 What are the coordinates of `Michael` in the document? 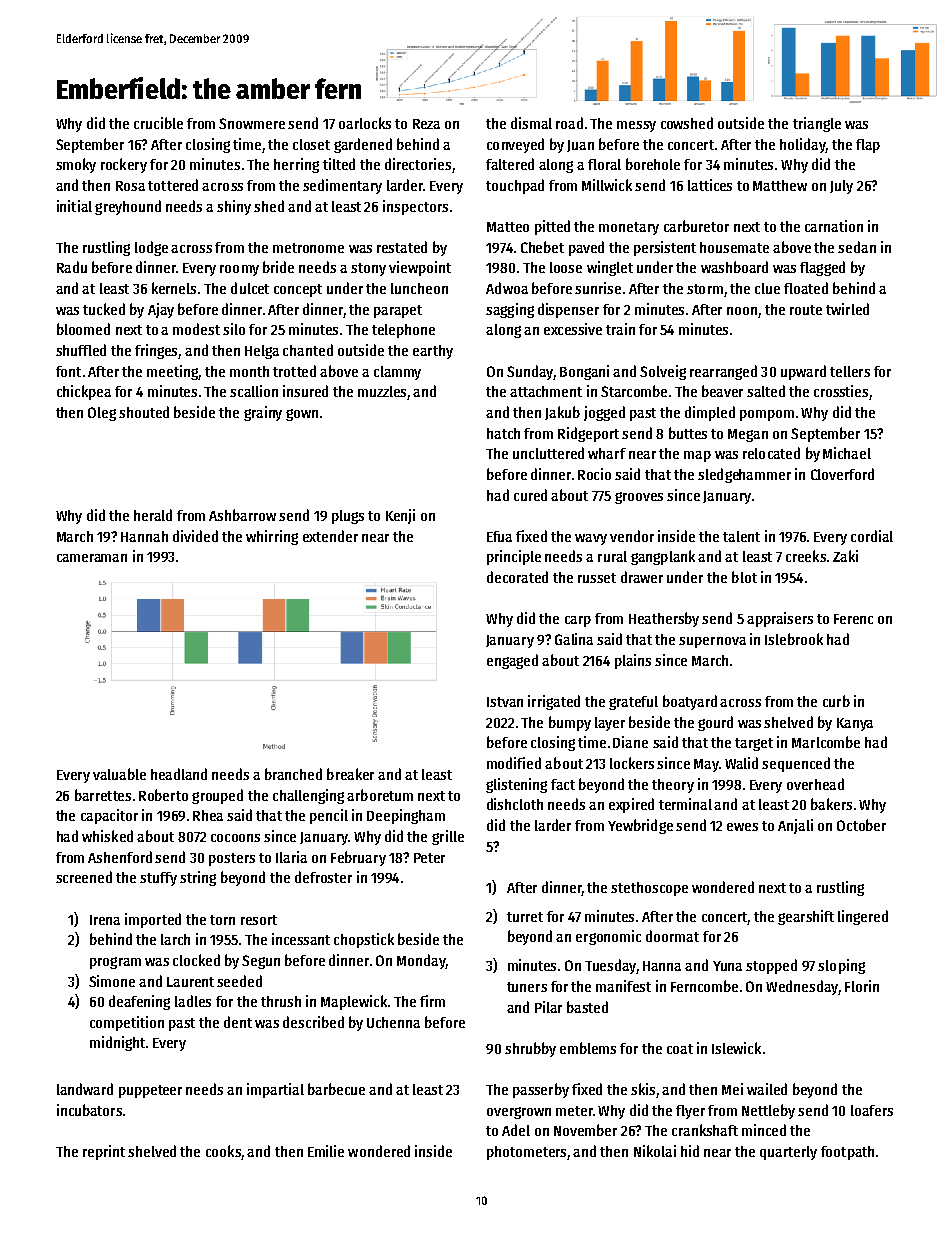 It's located at (847, 453).
